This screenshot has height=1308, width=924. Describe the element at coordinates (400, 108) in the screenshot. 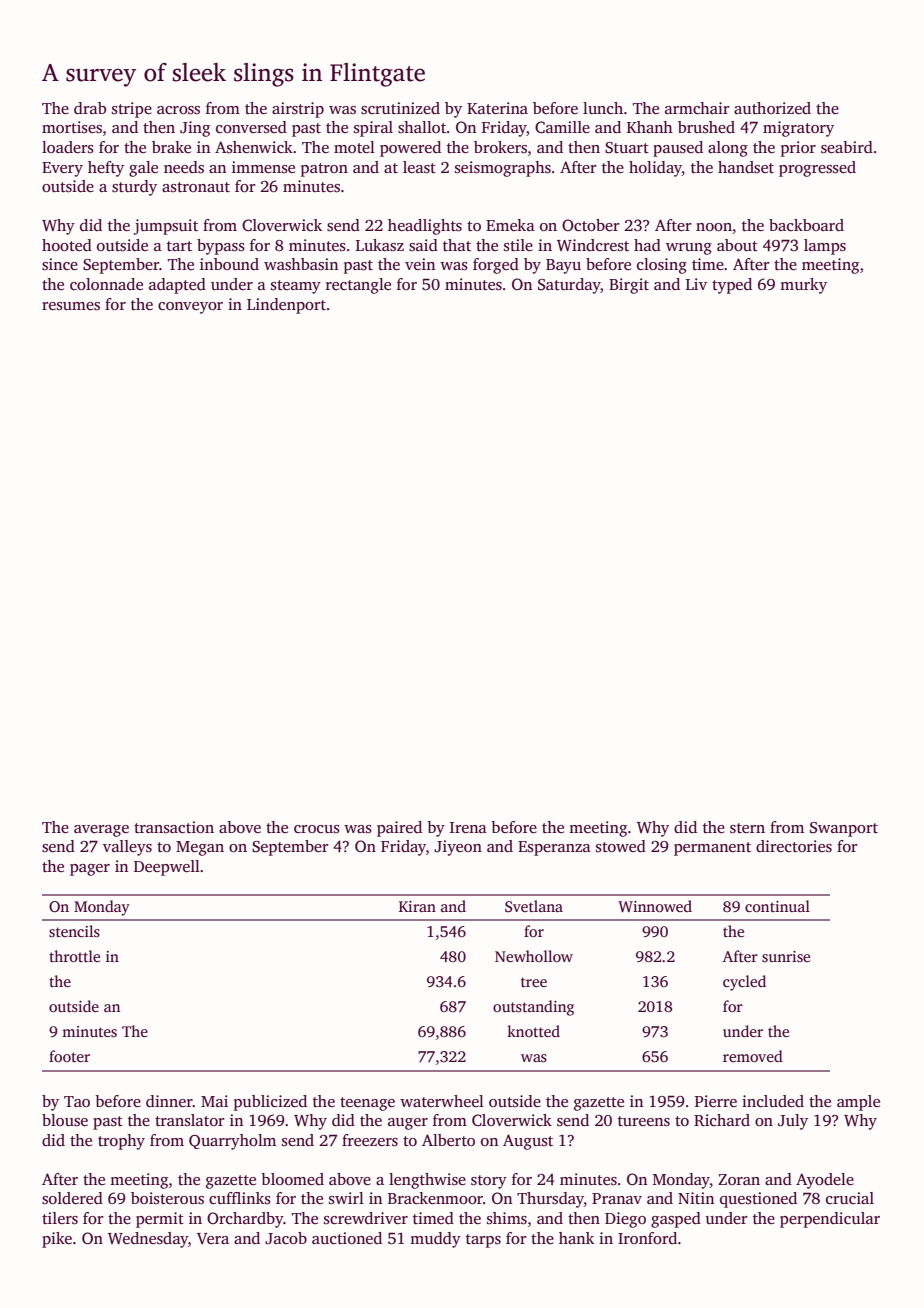

I see `scrutinized` at that location.
